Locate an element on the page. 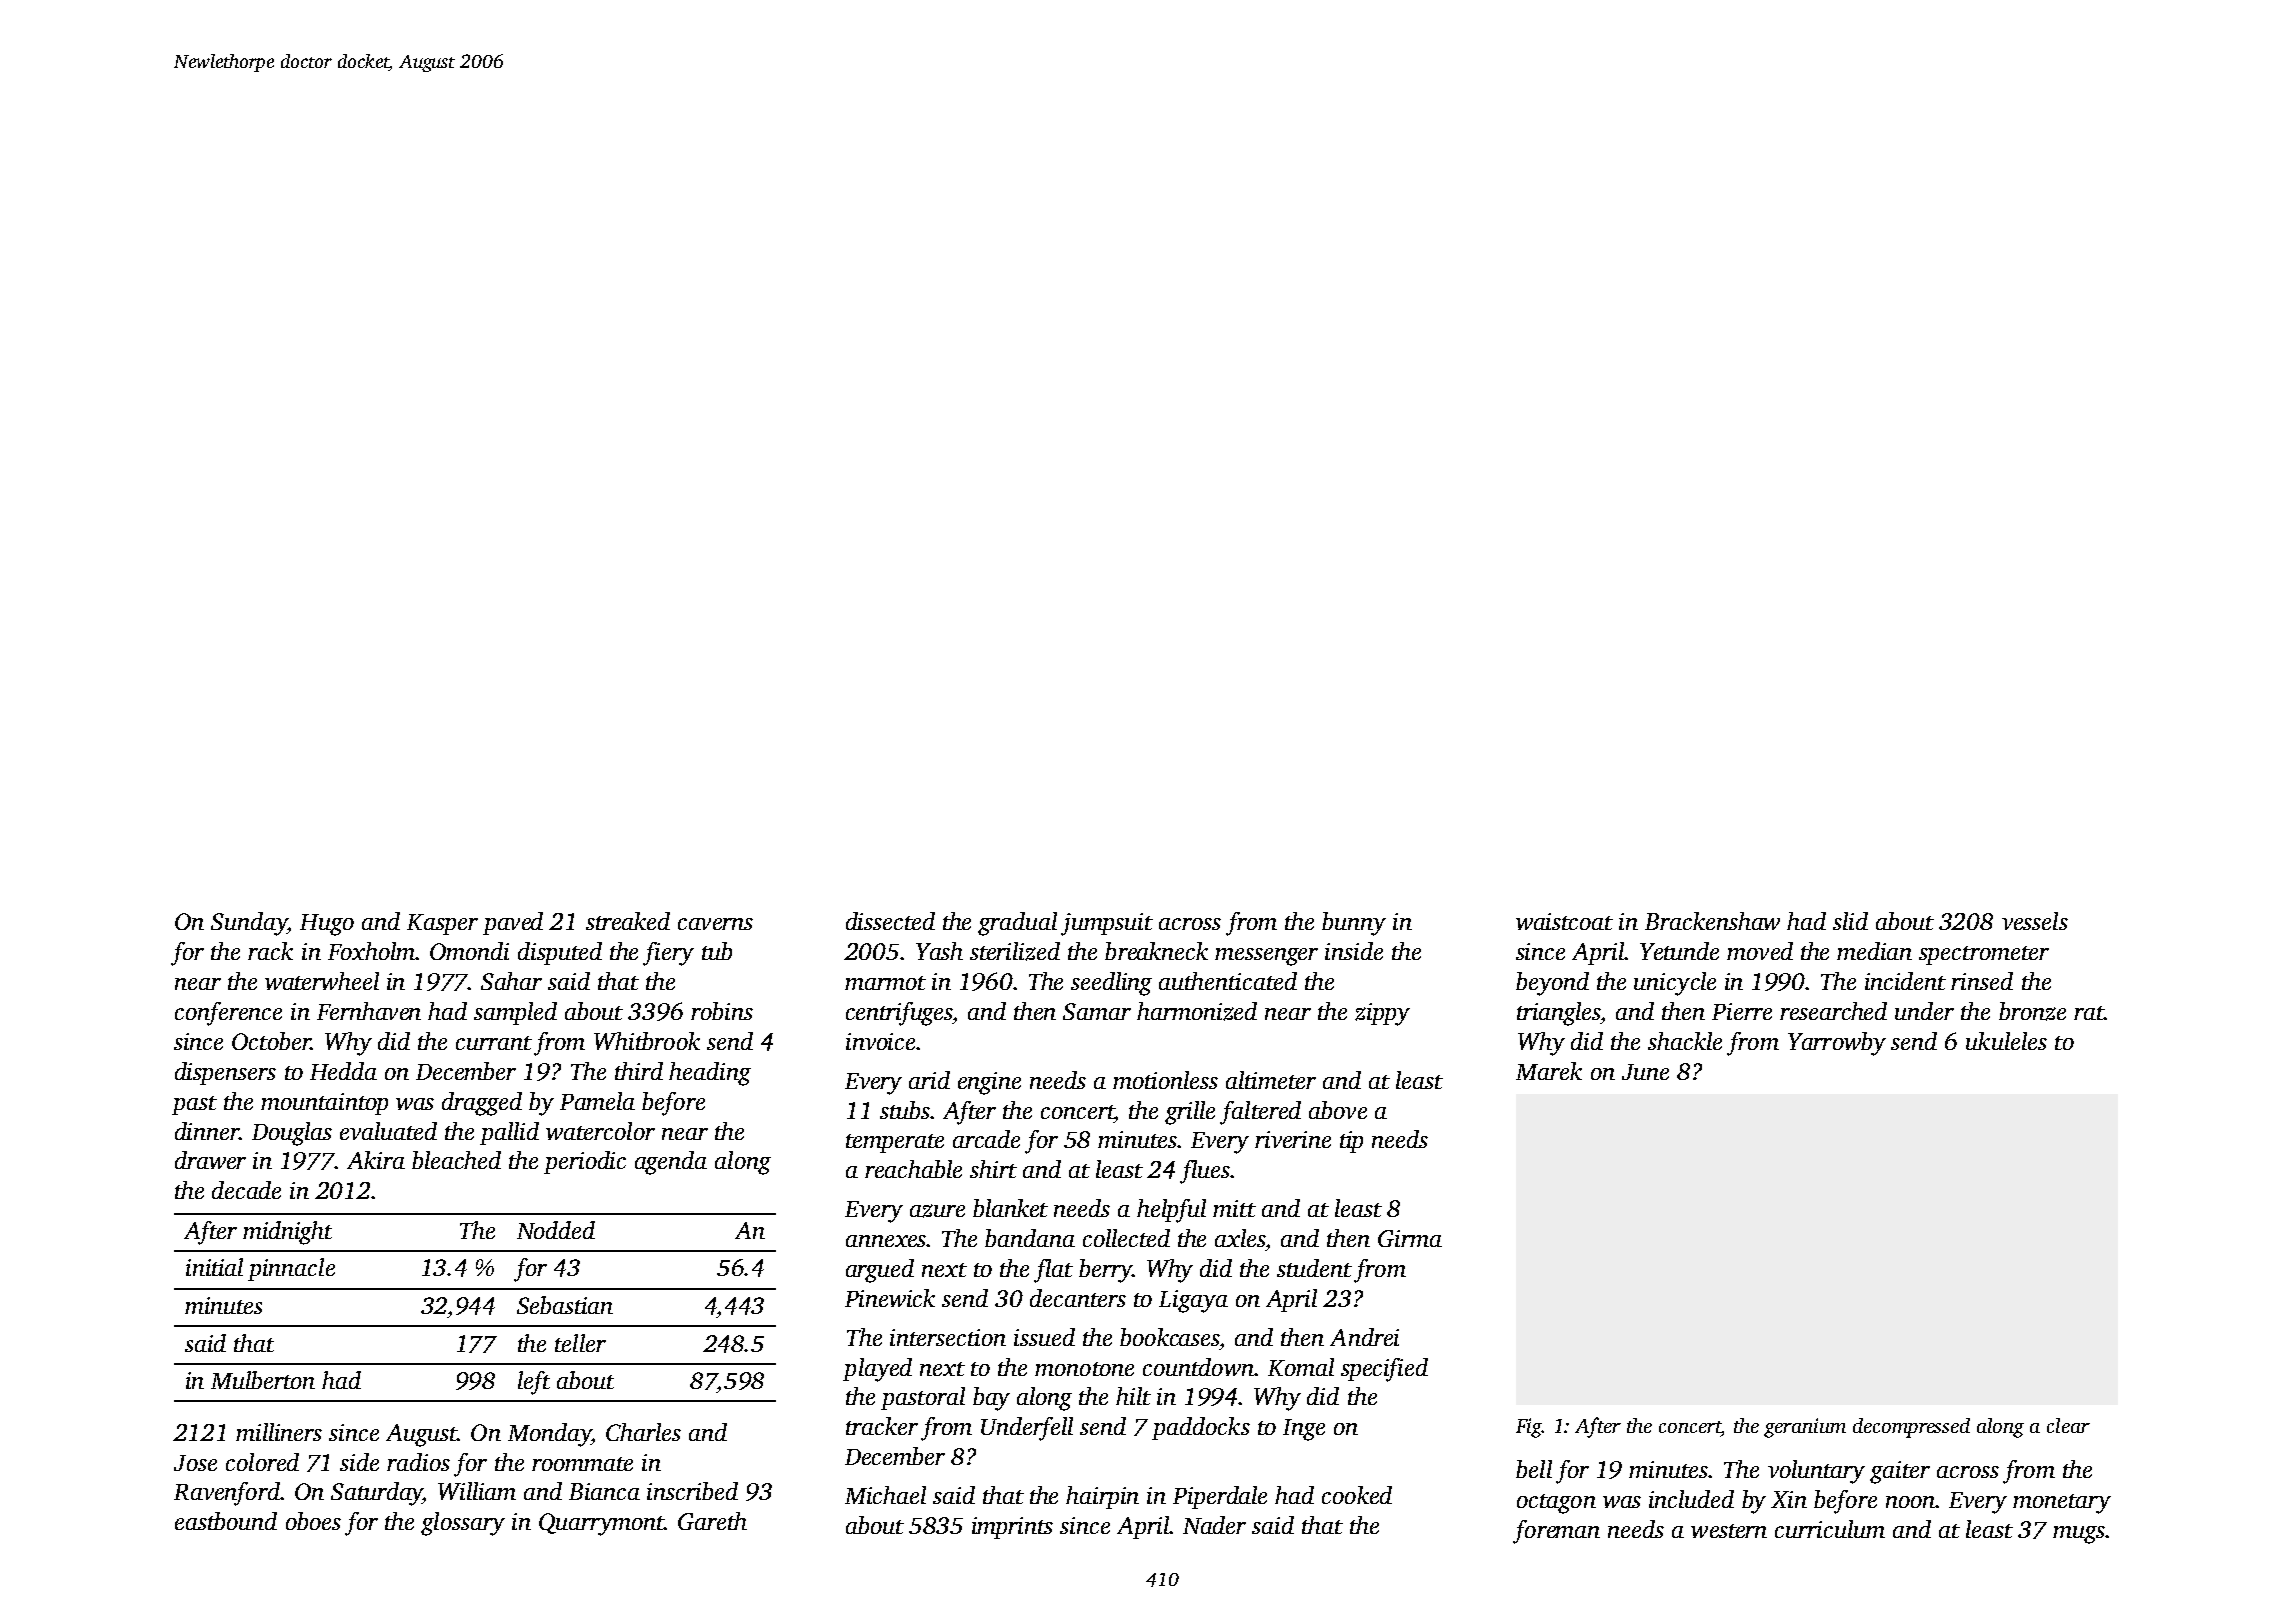  decade is located at coordinates (246, 1190).
